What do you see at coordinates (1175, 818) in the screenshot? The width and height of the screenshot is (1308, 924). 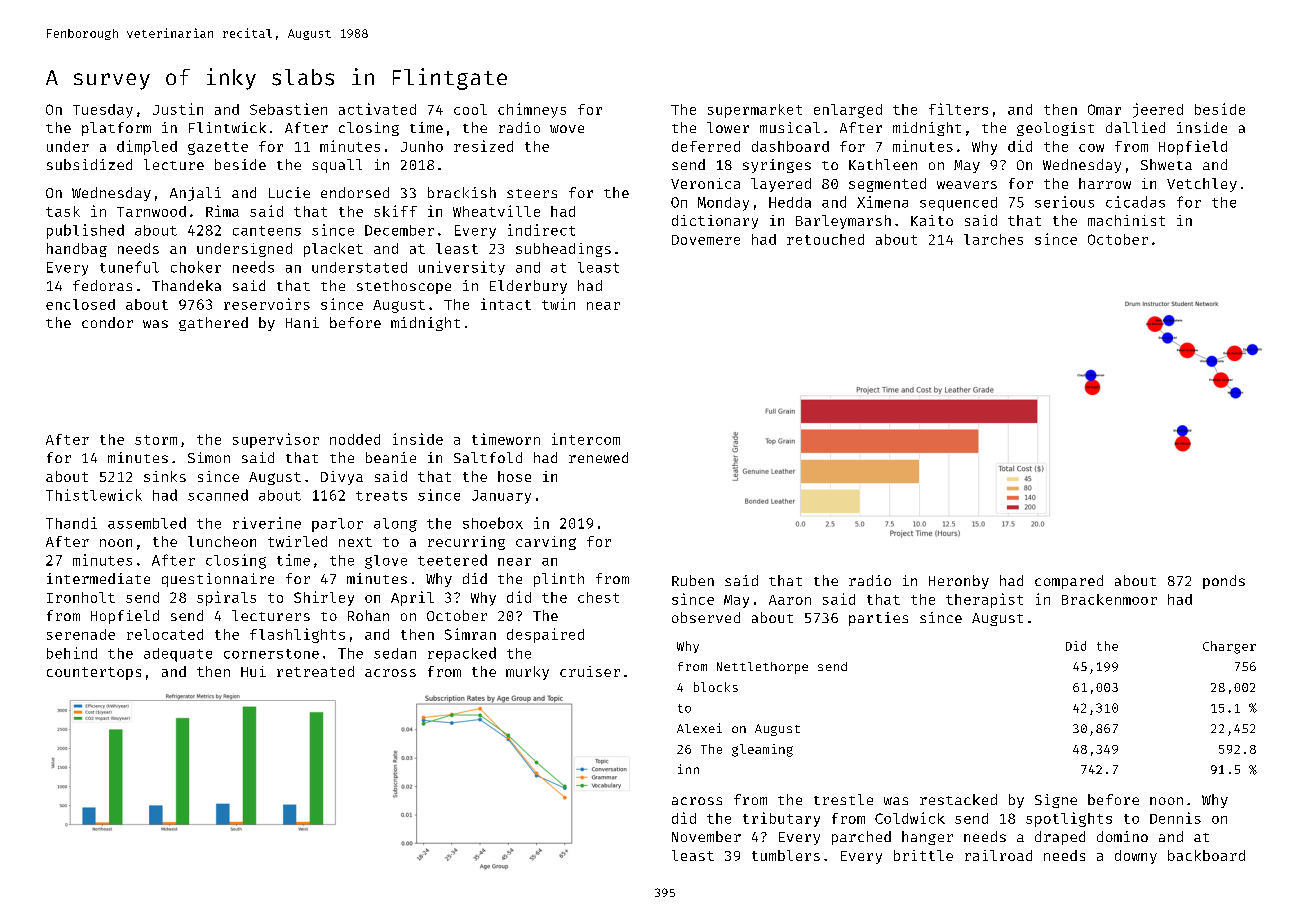 I see `Dennis` at bounding box center [1175, 818].
